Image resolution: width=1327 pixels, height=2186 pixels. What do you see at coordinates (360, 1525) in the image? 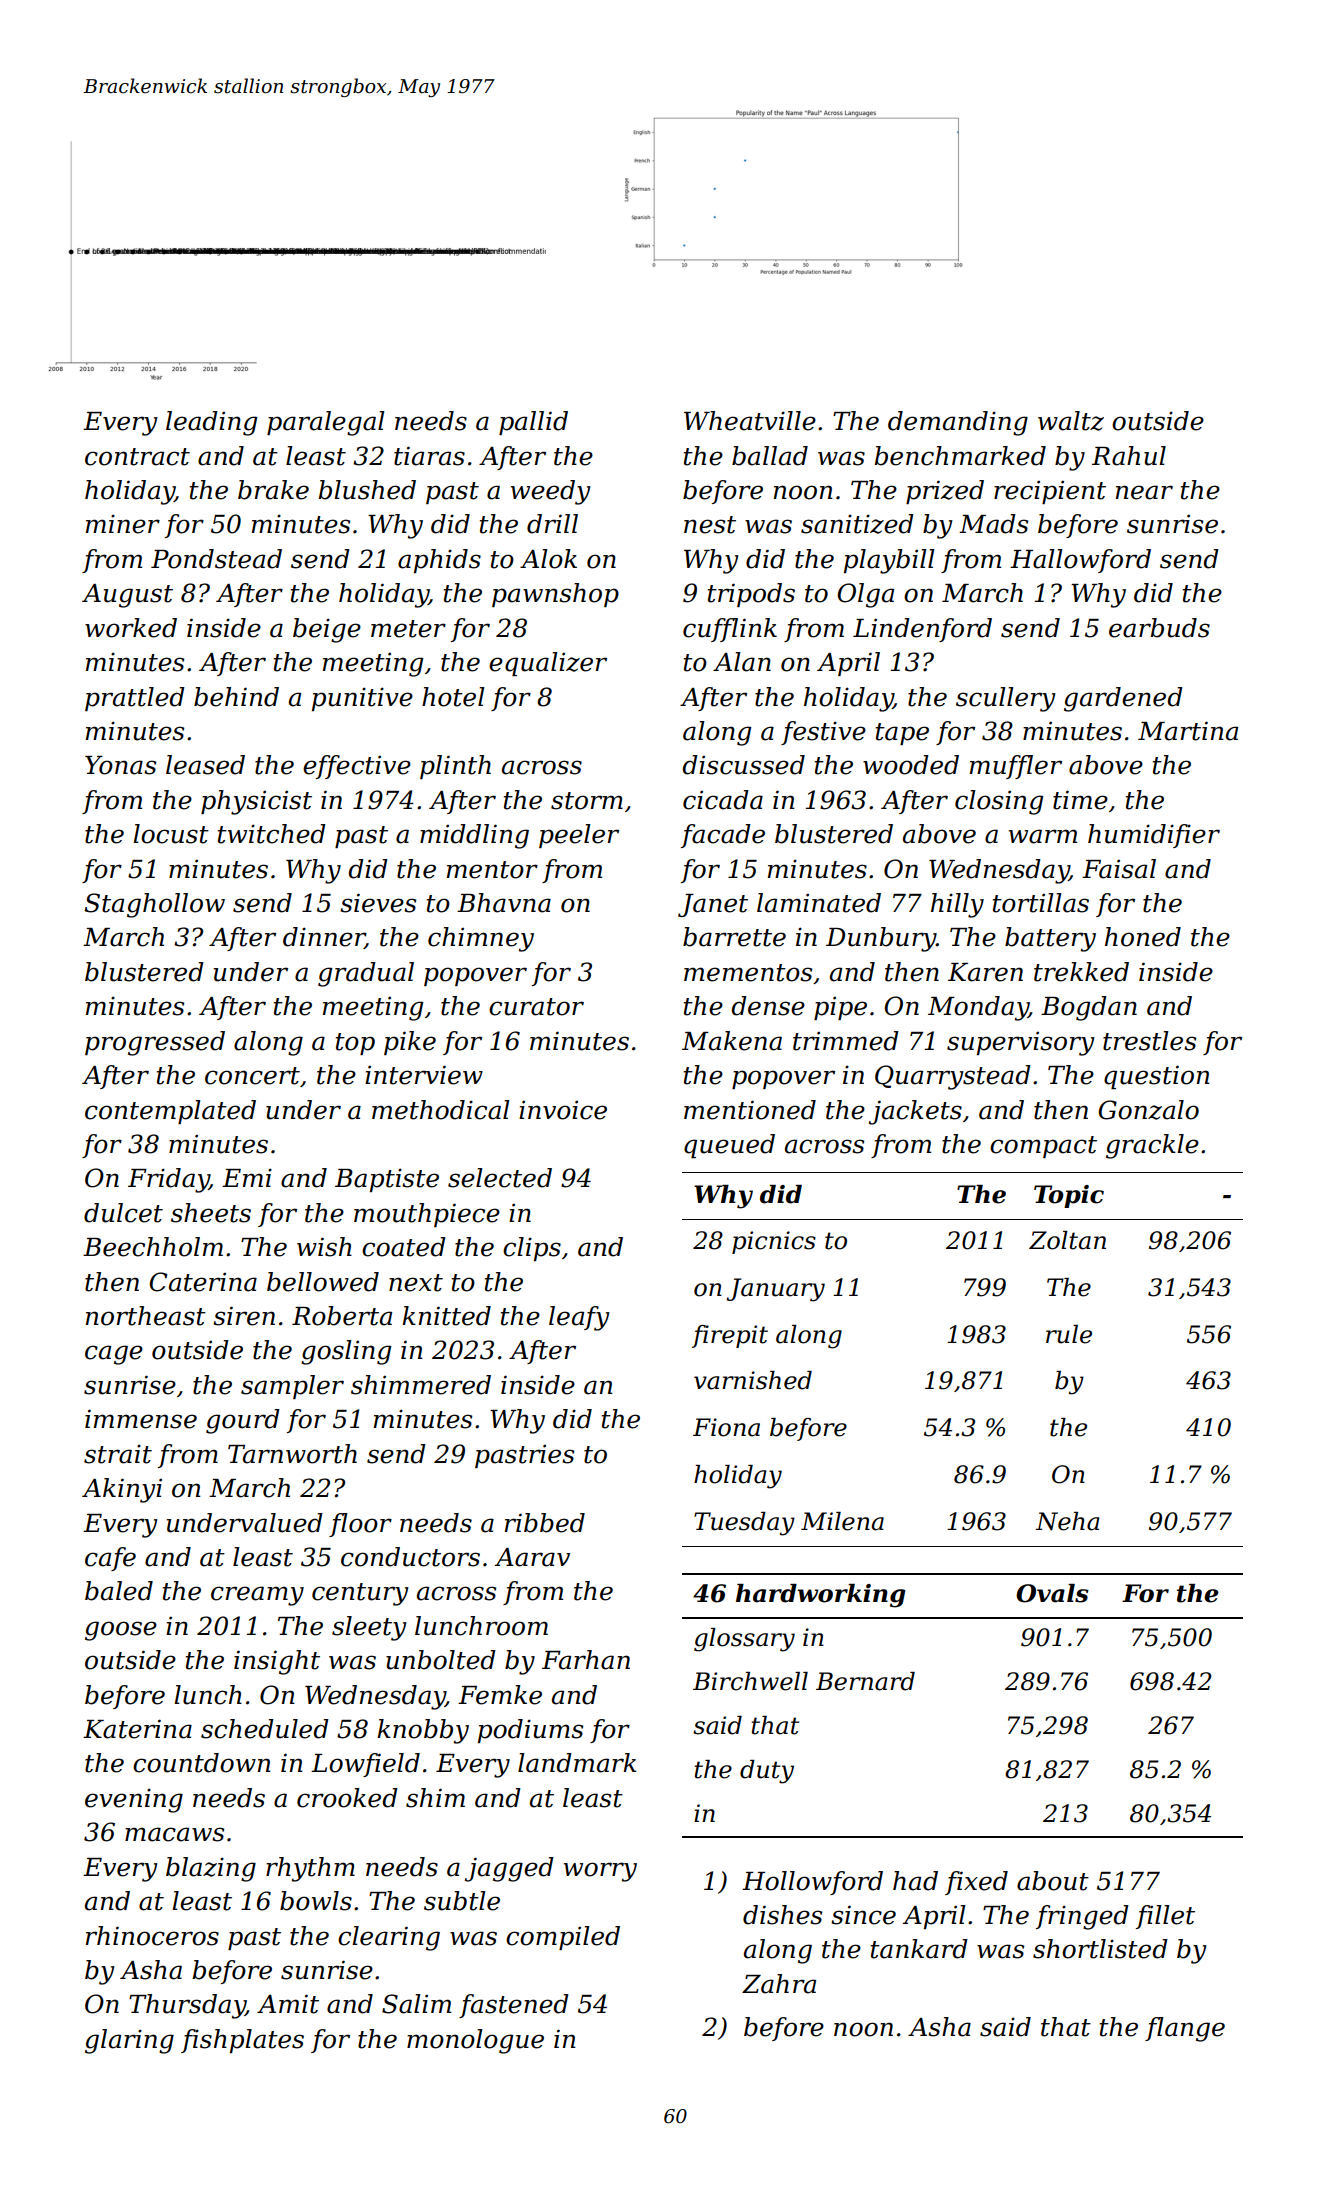
I see `floor` at bounding box center [360, 1525].
